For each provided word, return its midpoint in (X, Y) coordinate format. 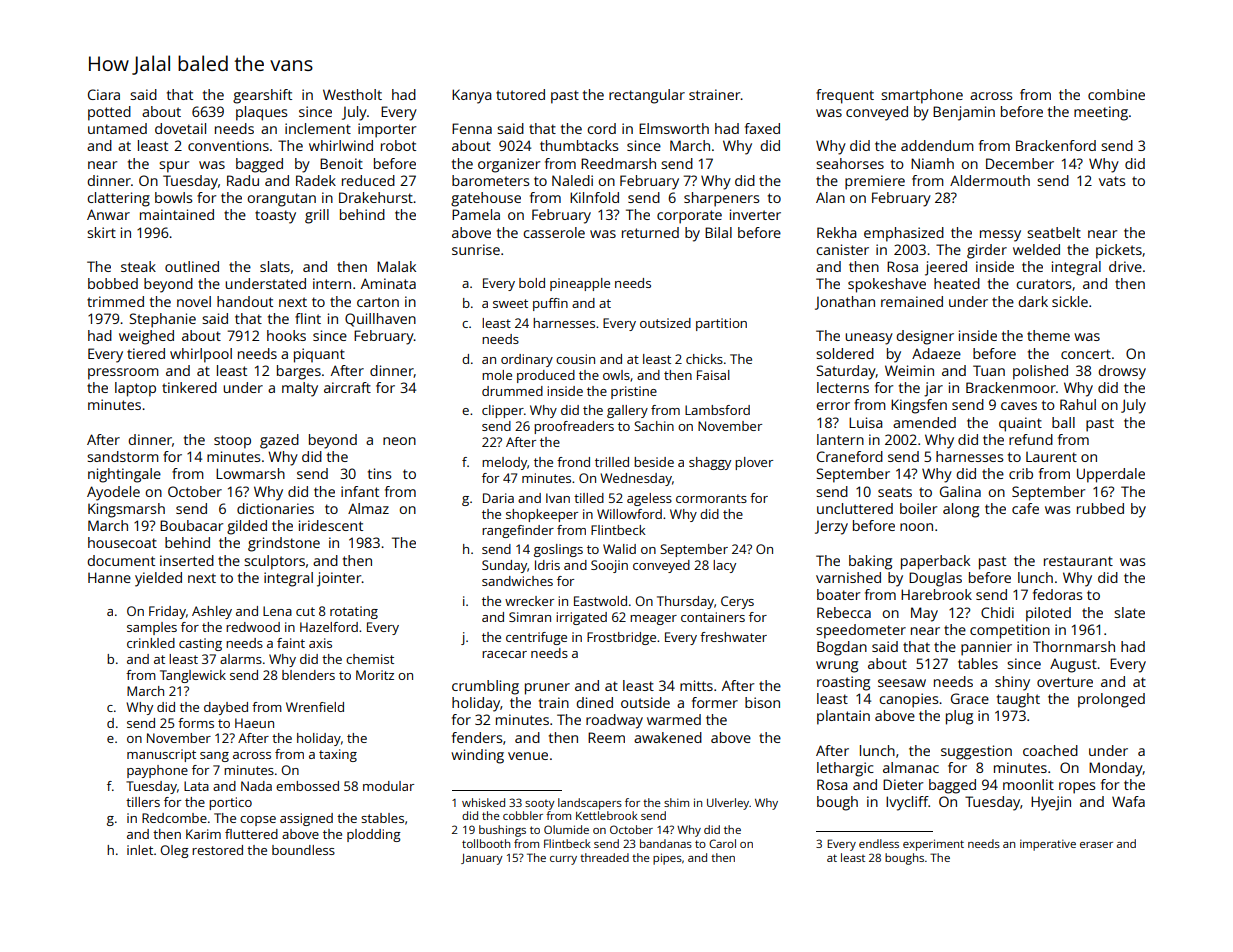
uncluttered (855, 508)
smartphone (922, 96)
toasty (275, 217)
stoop (232, 442)
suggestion (976, 752)
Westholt (352, 94)
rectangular (647, 96)
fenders (477, 737)
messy (1000, 236)
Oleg (174, 851)
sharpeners (721, 199)
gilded (247, 527)
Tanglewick (193, 676)
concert (1086, 354)
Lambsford (717, 410)
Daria (498, 498)
